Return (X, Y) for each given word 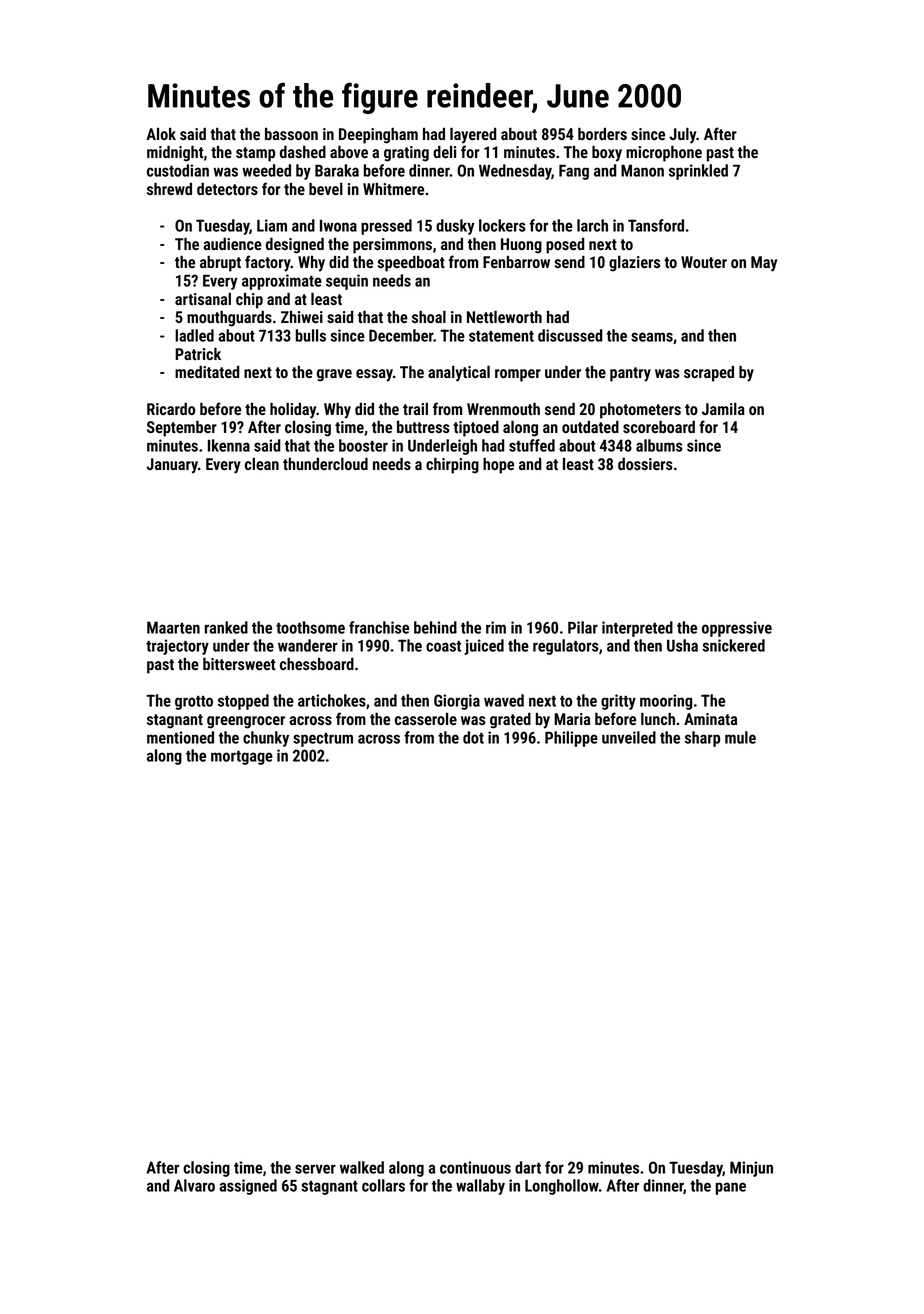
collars (383, 1185)
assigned (248, 1187)
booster (363, 445)
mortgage (242, 758)
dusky (455, 227)
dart (528, 1167)
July (682, 136)
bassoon (291, 134)
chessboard (317, 664)
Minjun (751, 1169)
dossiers (645, 464)
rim (496, 627)
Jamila (723, 409)
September (182, 429)
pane (731, 1188)
